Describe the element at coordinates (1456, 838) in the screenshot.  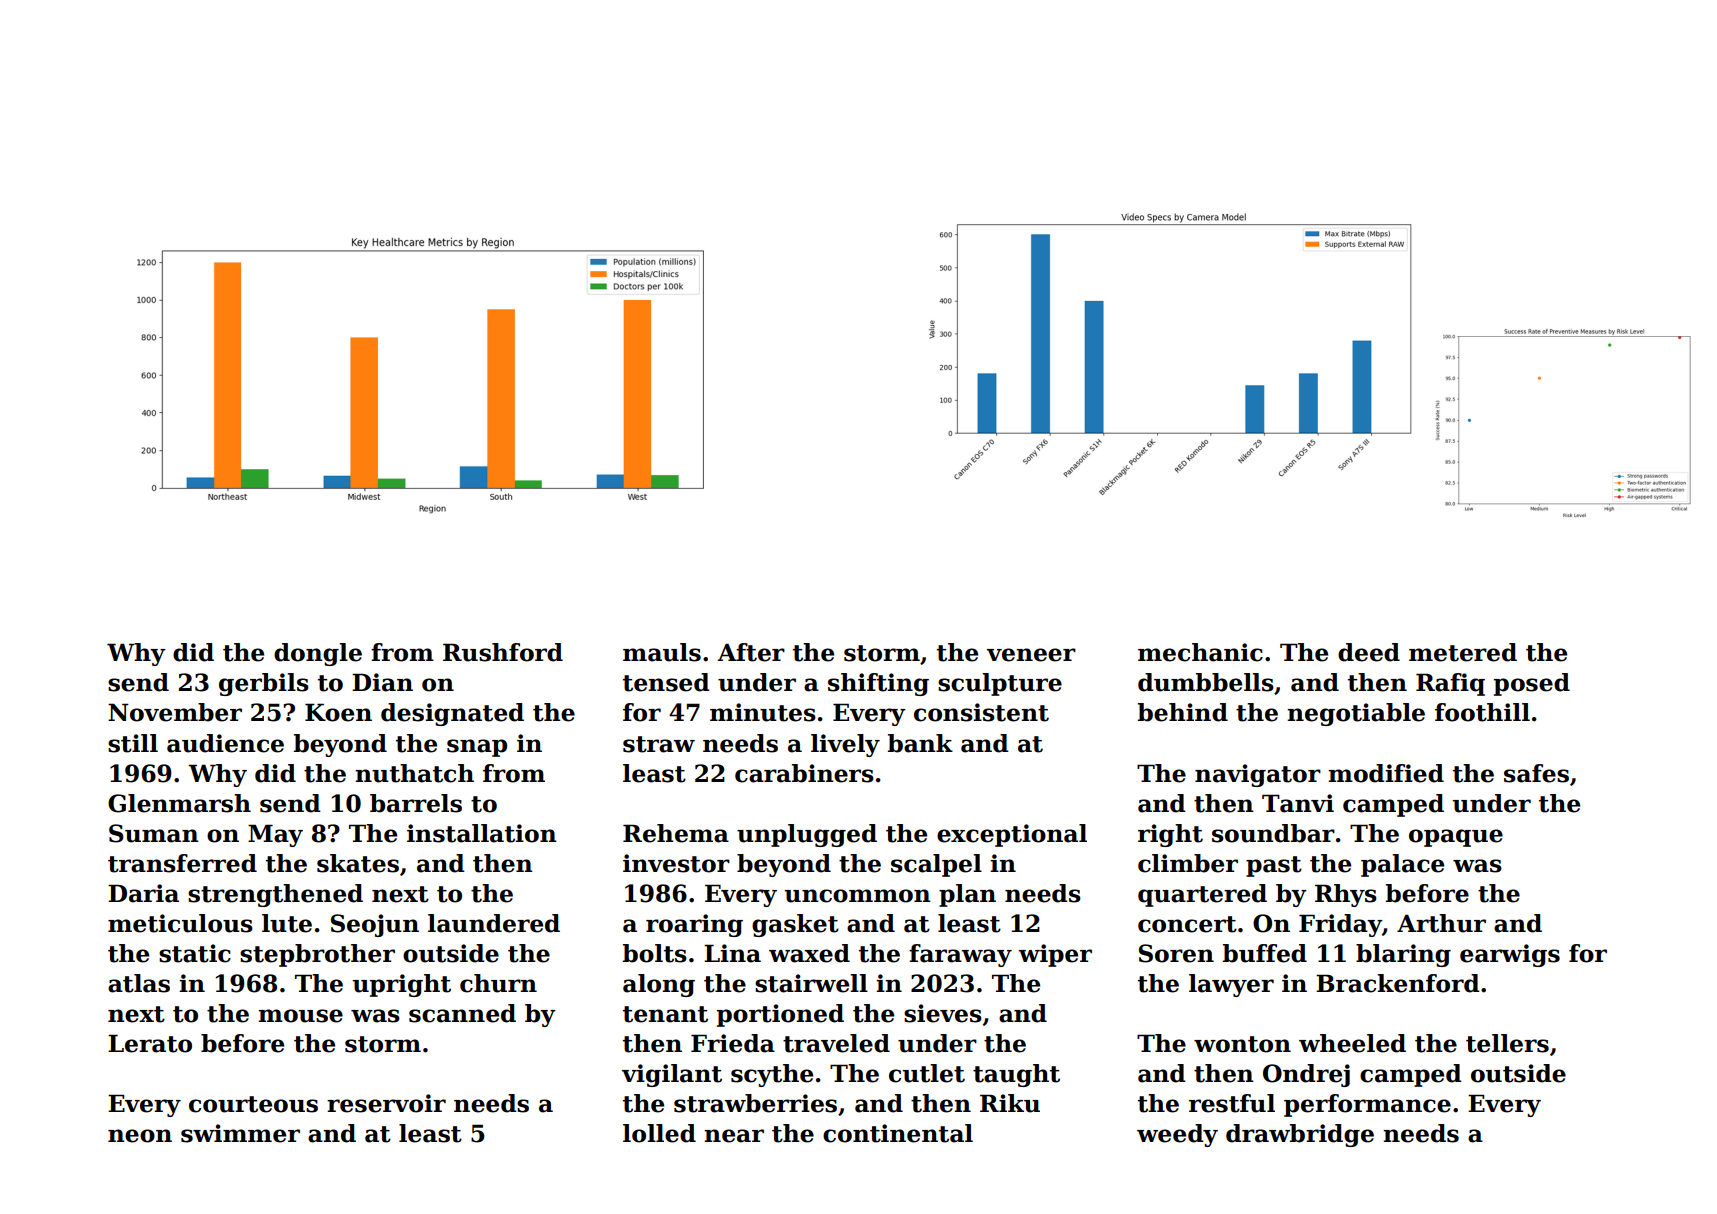
I see `opaque` at that location.
